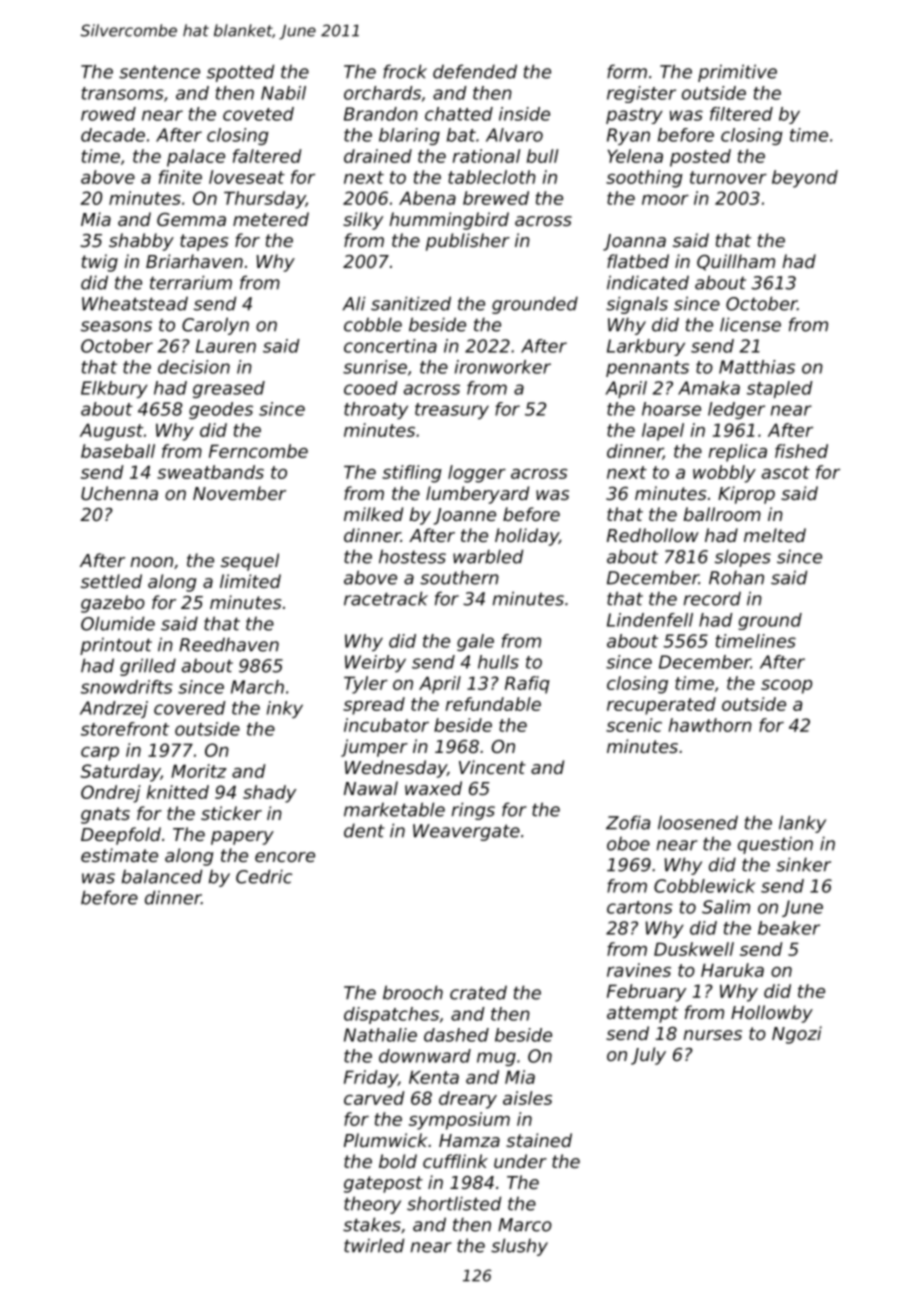 The height and width of the page is (1308, 924). Describe the element at coordinates (380, 1035) in the page. I see `Nathalie` at that location.
